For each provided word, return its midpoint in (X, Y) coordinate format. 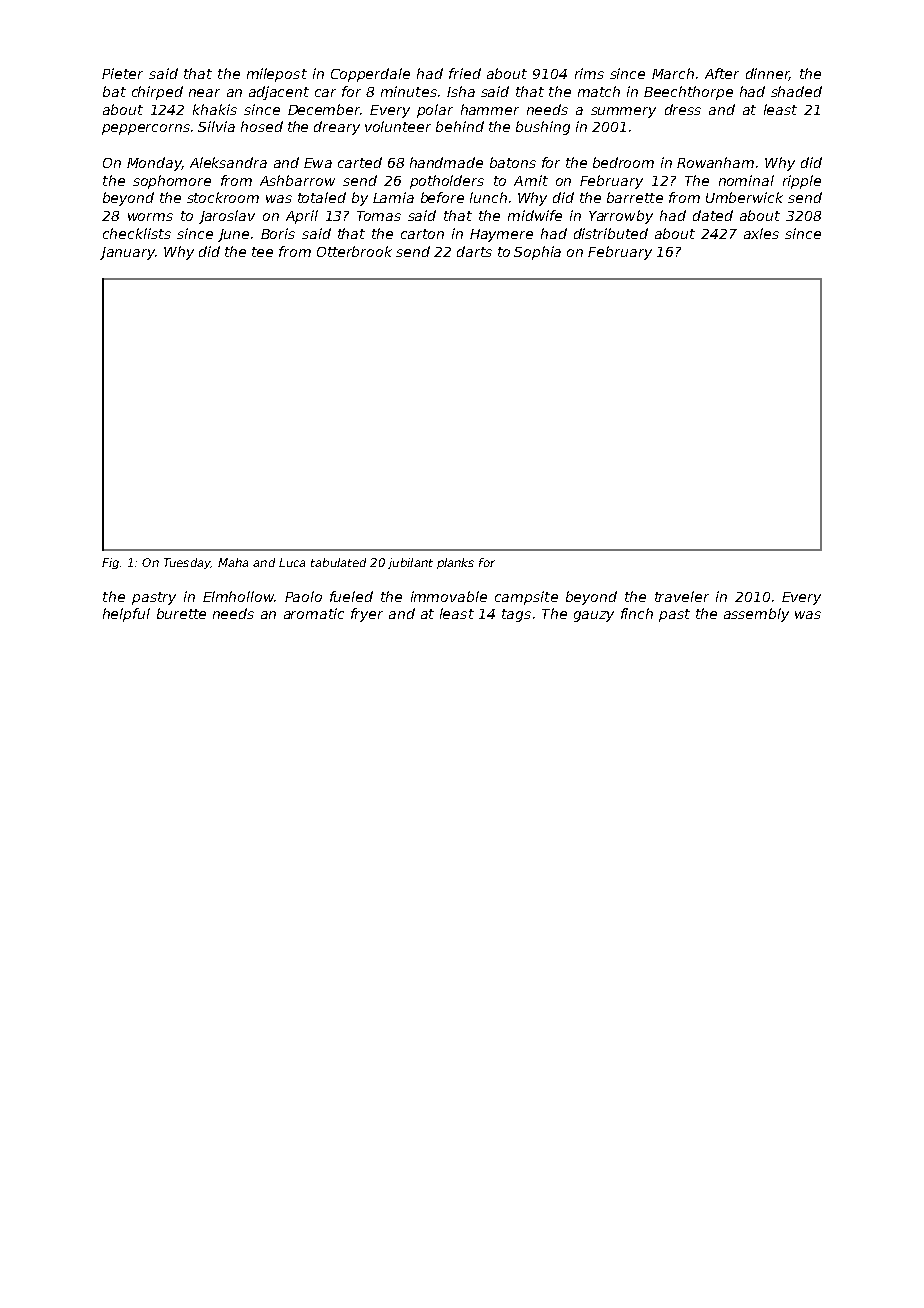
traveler (682, 596)
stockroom (223, 197)
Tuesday (187, 563)
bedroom (623, 162)
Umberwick (744, 197)
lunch (488, 197)
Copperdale (370, 75)
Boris (278, 233)
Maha (233, 562)
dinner (767, 74)
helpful (126, 615)
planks (455, 563)
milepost (277, 75)
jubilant (410, 563)
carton (422, 234)
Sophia (537, 253)
